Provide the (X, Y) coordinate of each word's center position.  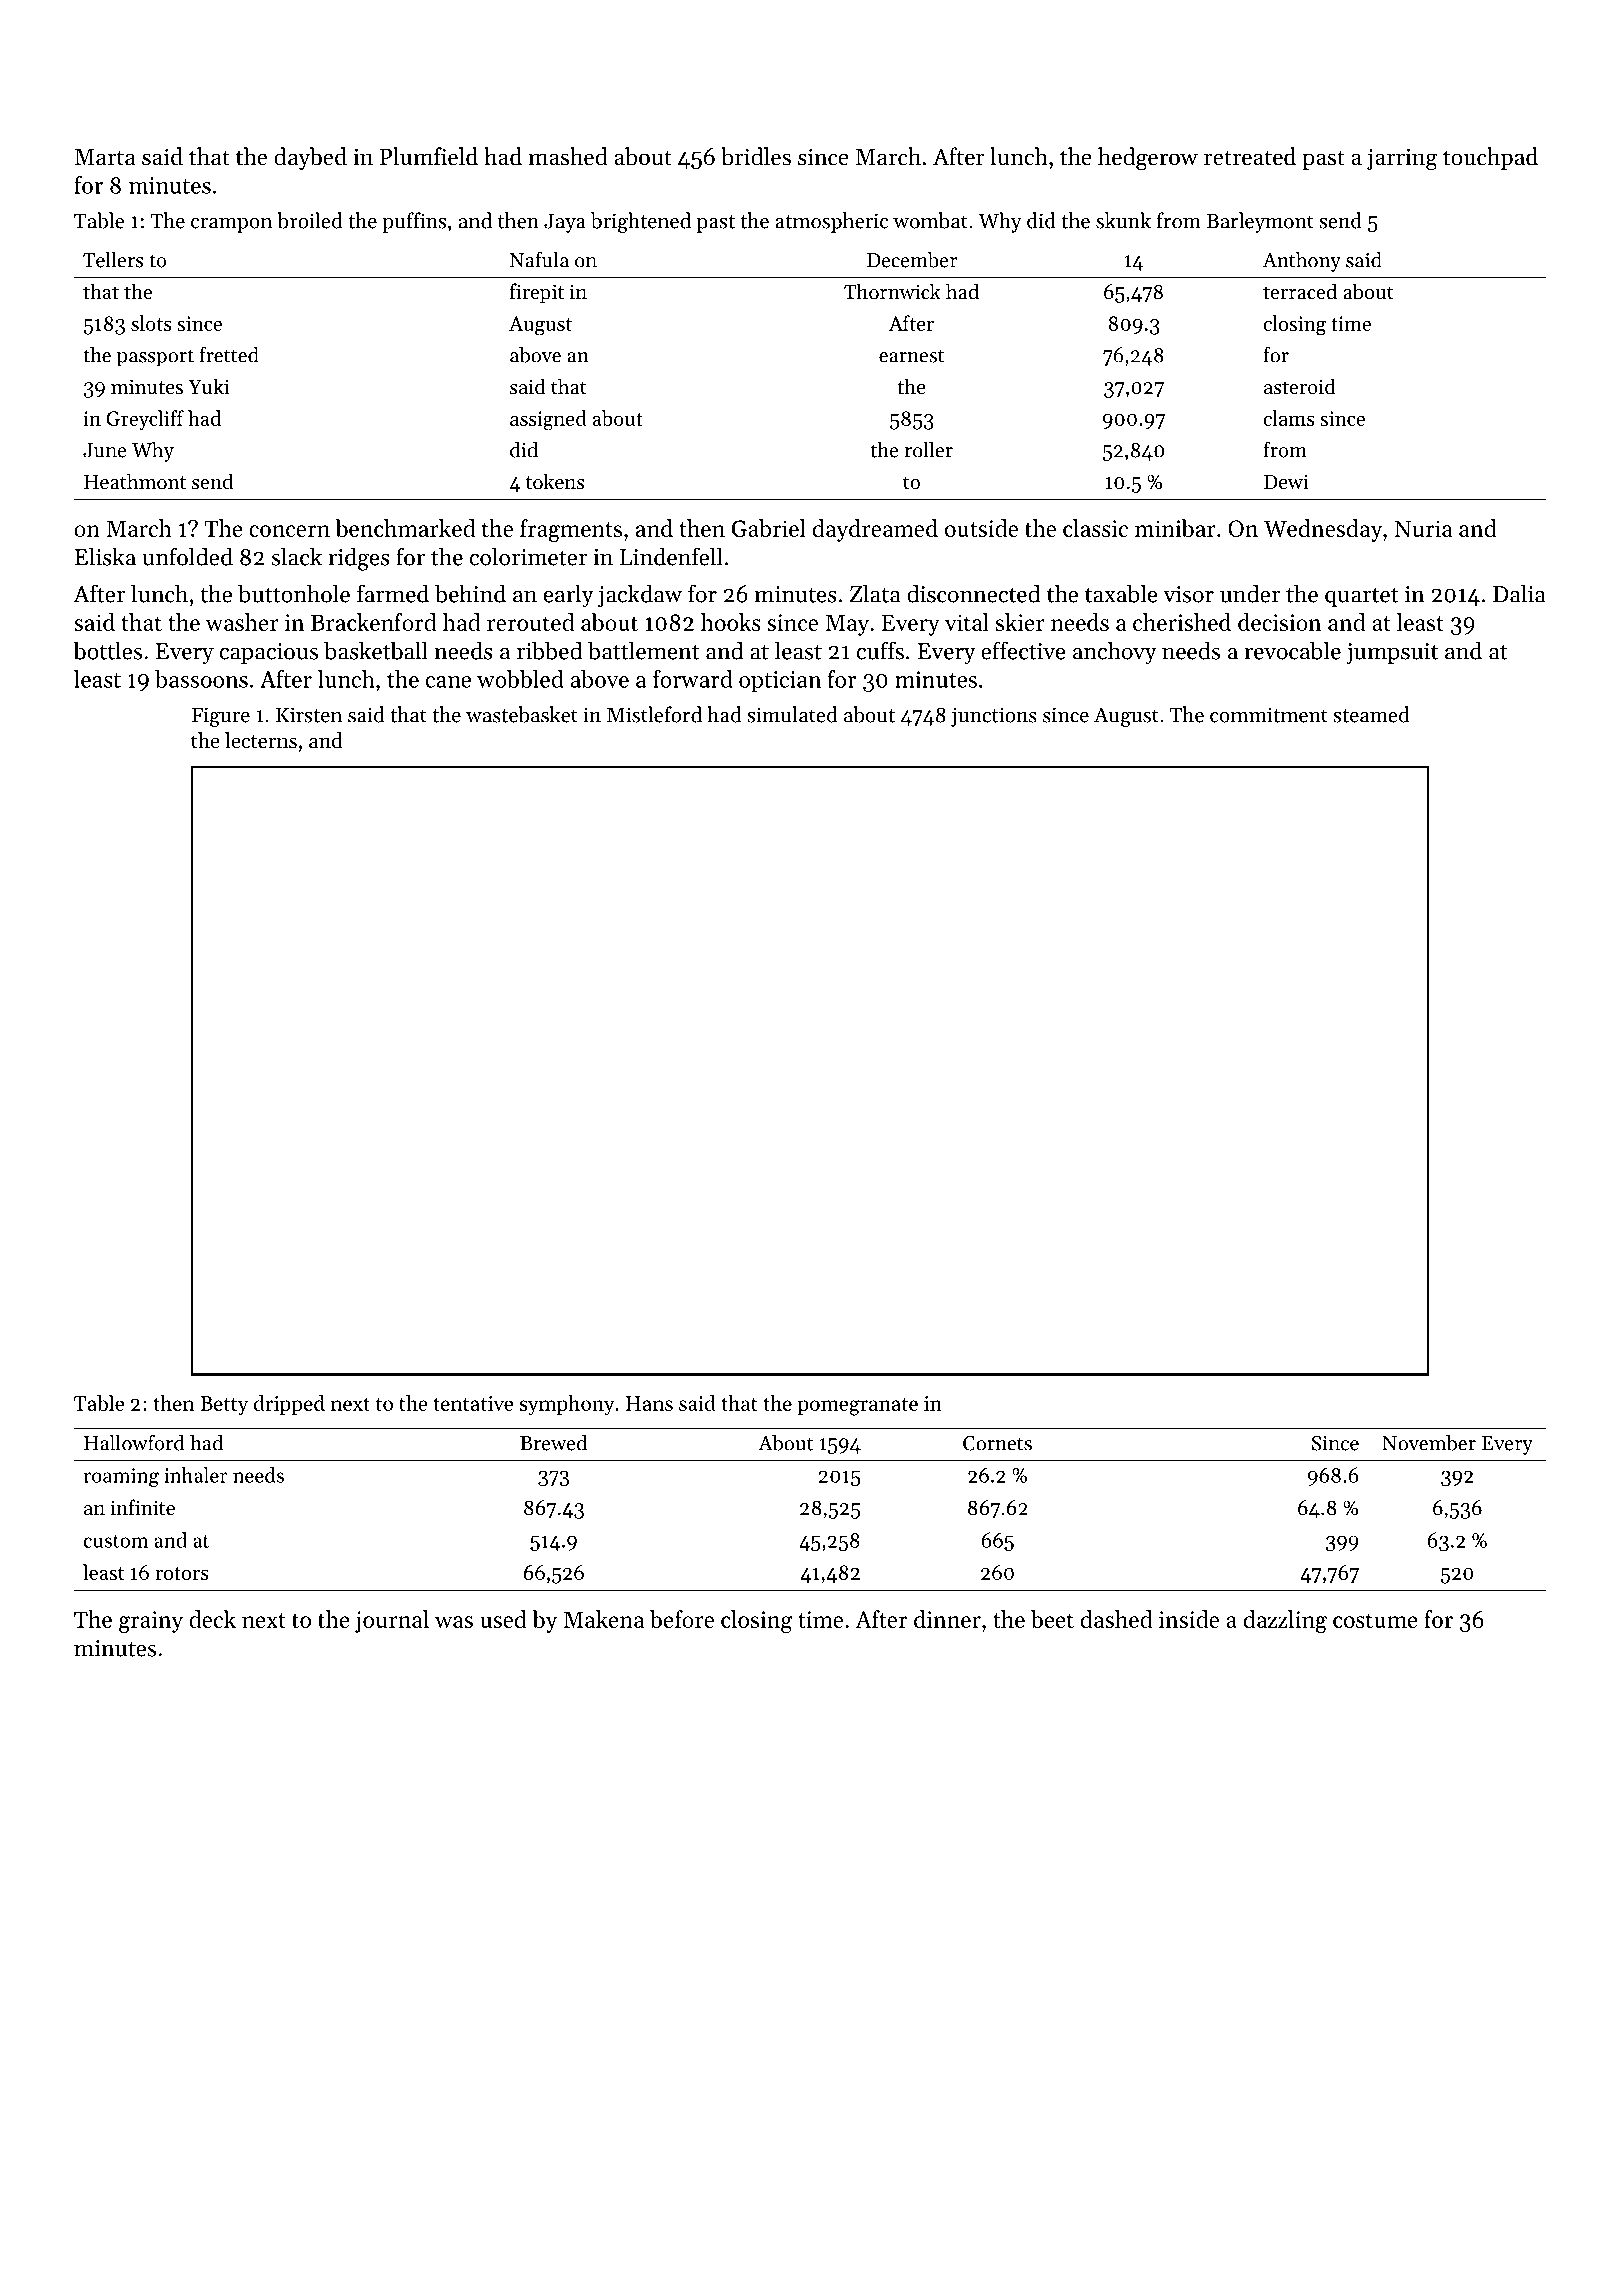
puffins (414, 222)
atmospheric (831, 222)
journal (392, 1621)
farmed (393, 593)
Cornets (997, 1443)
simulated (792, 714)
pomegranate (858, 1407)
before (682, 1619)
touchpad (1490, 158)
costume (1375, 1620)
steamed (1371, 714)
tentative (473, 1403)
